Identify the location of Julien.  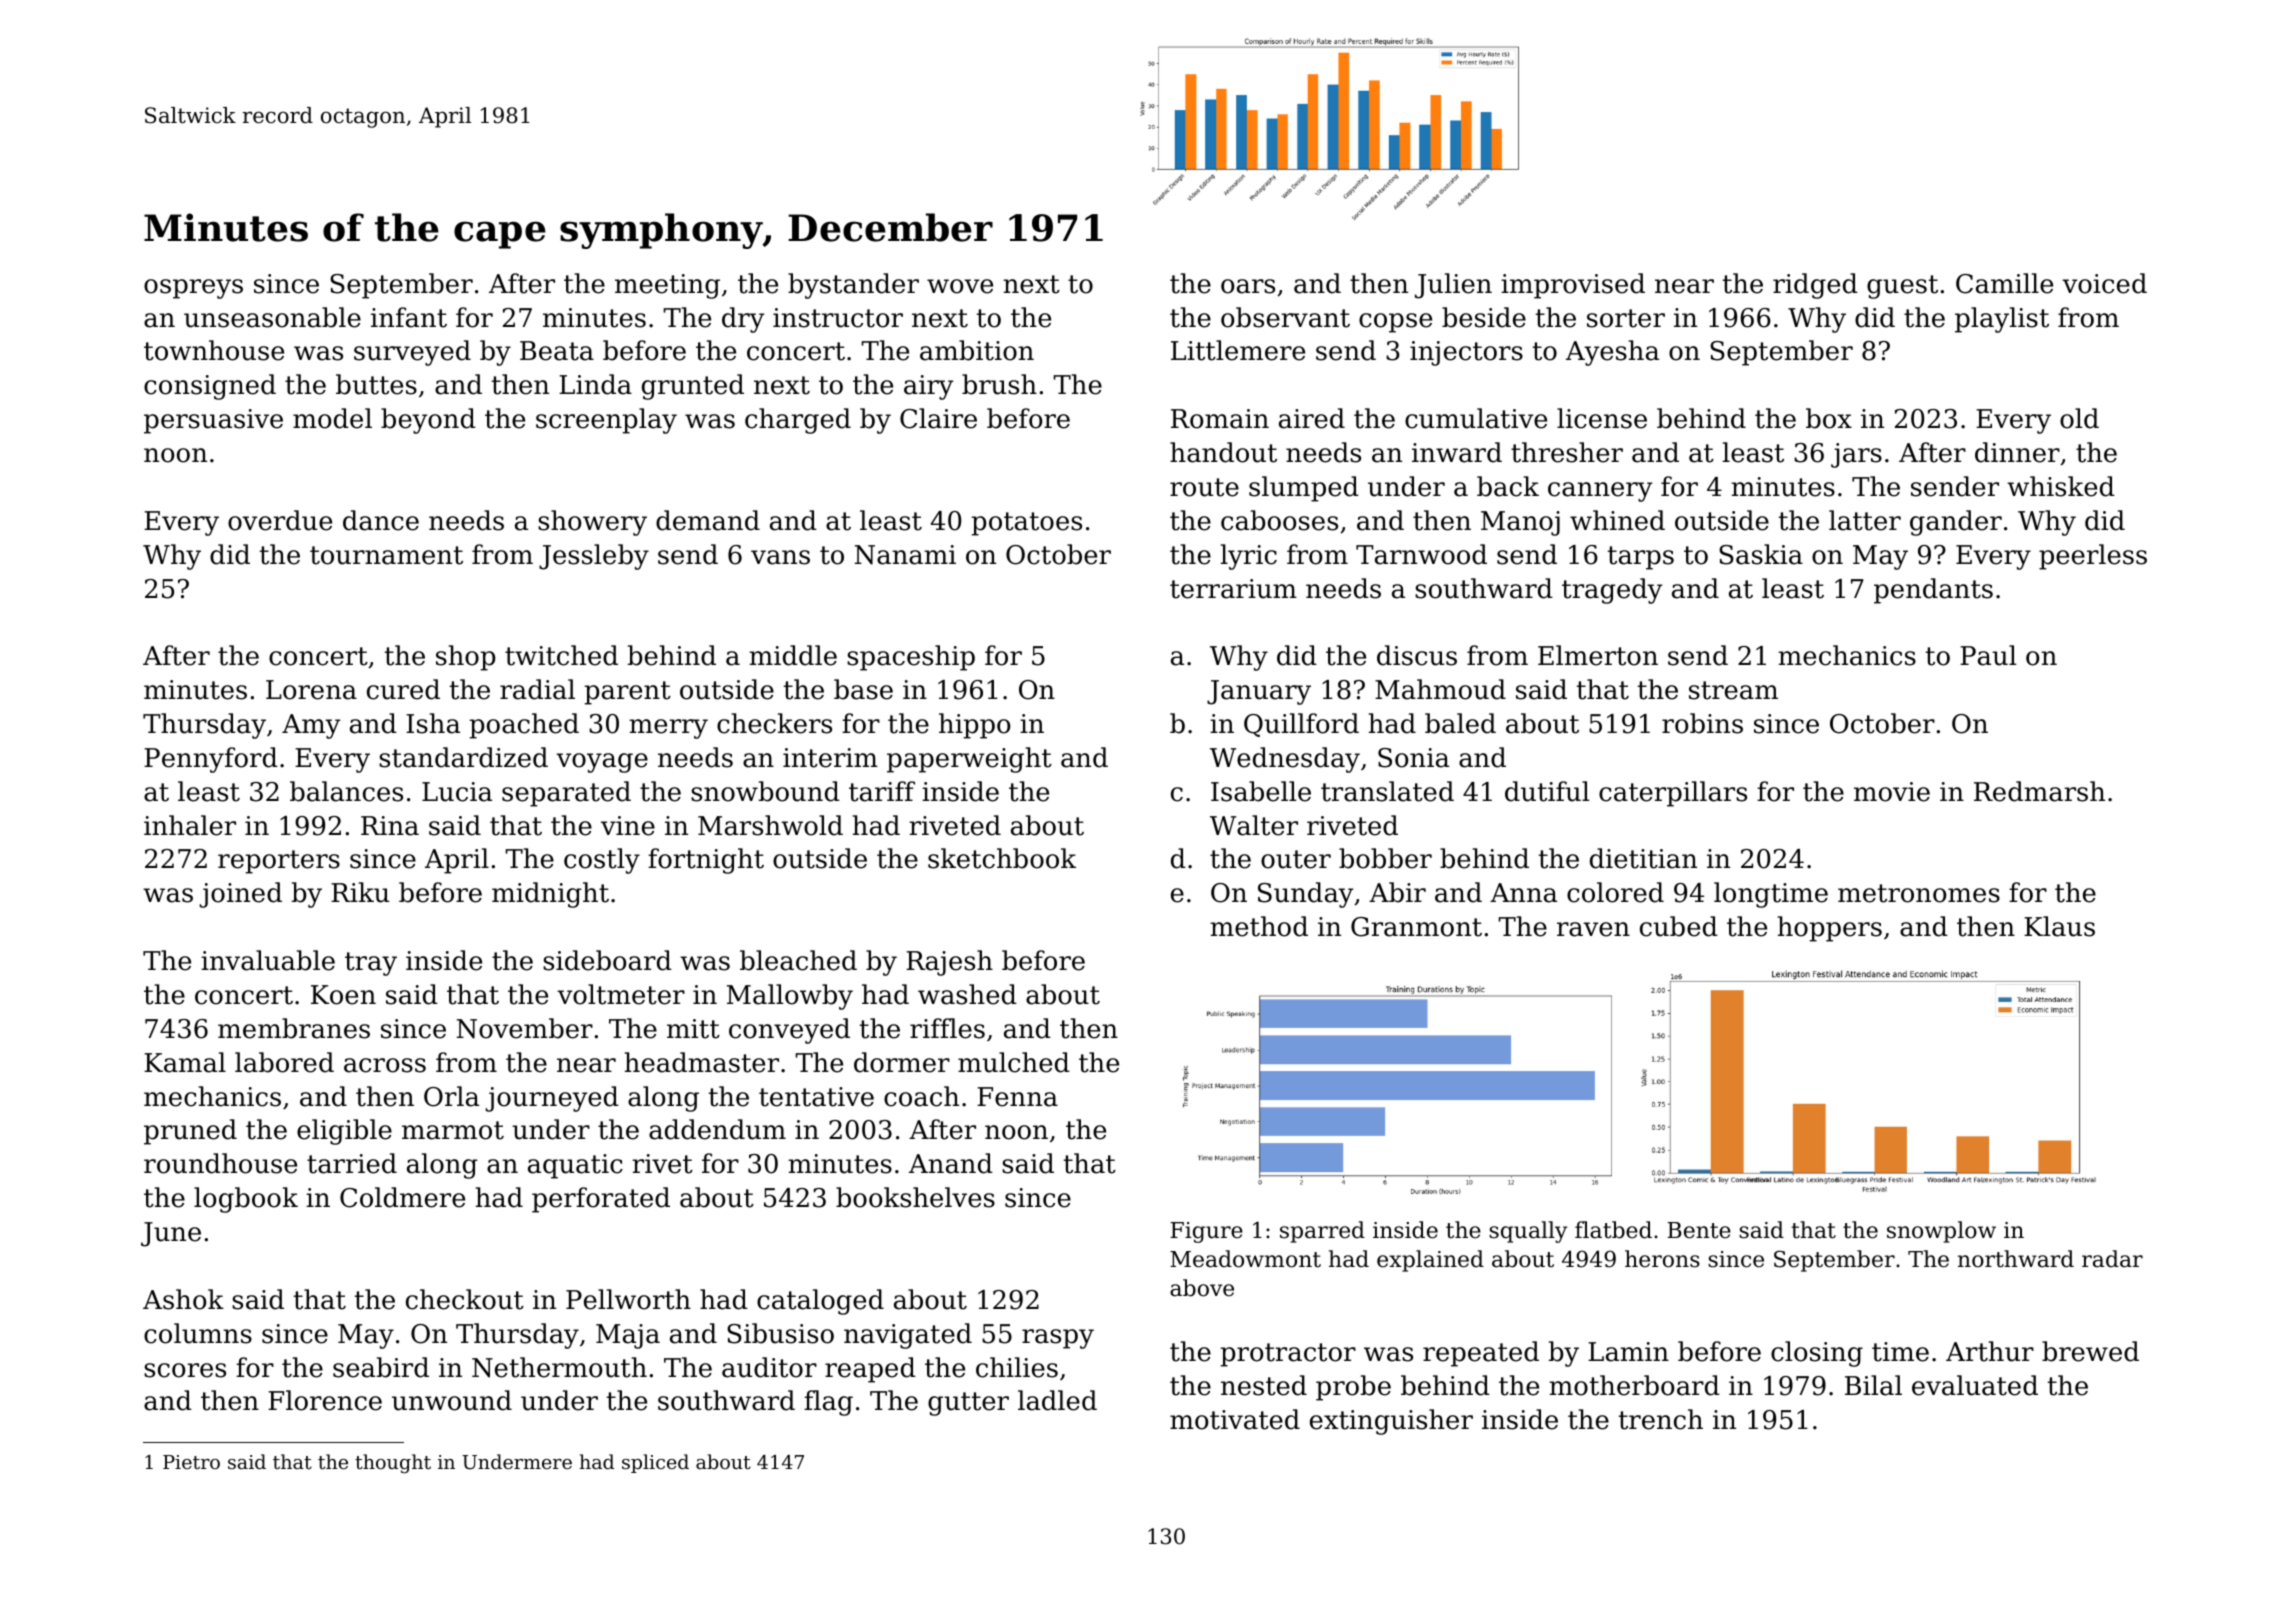
(1453, 286).
